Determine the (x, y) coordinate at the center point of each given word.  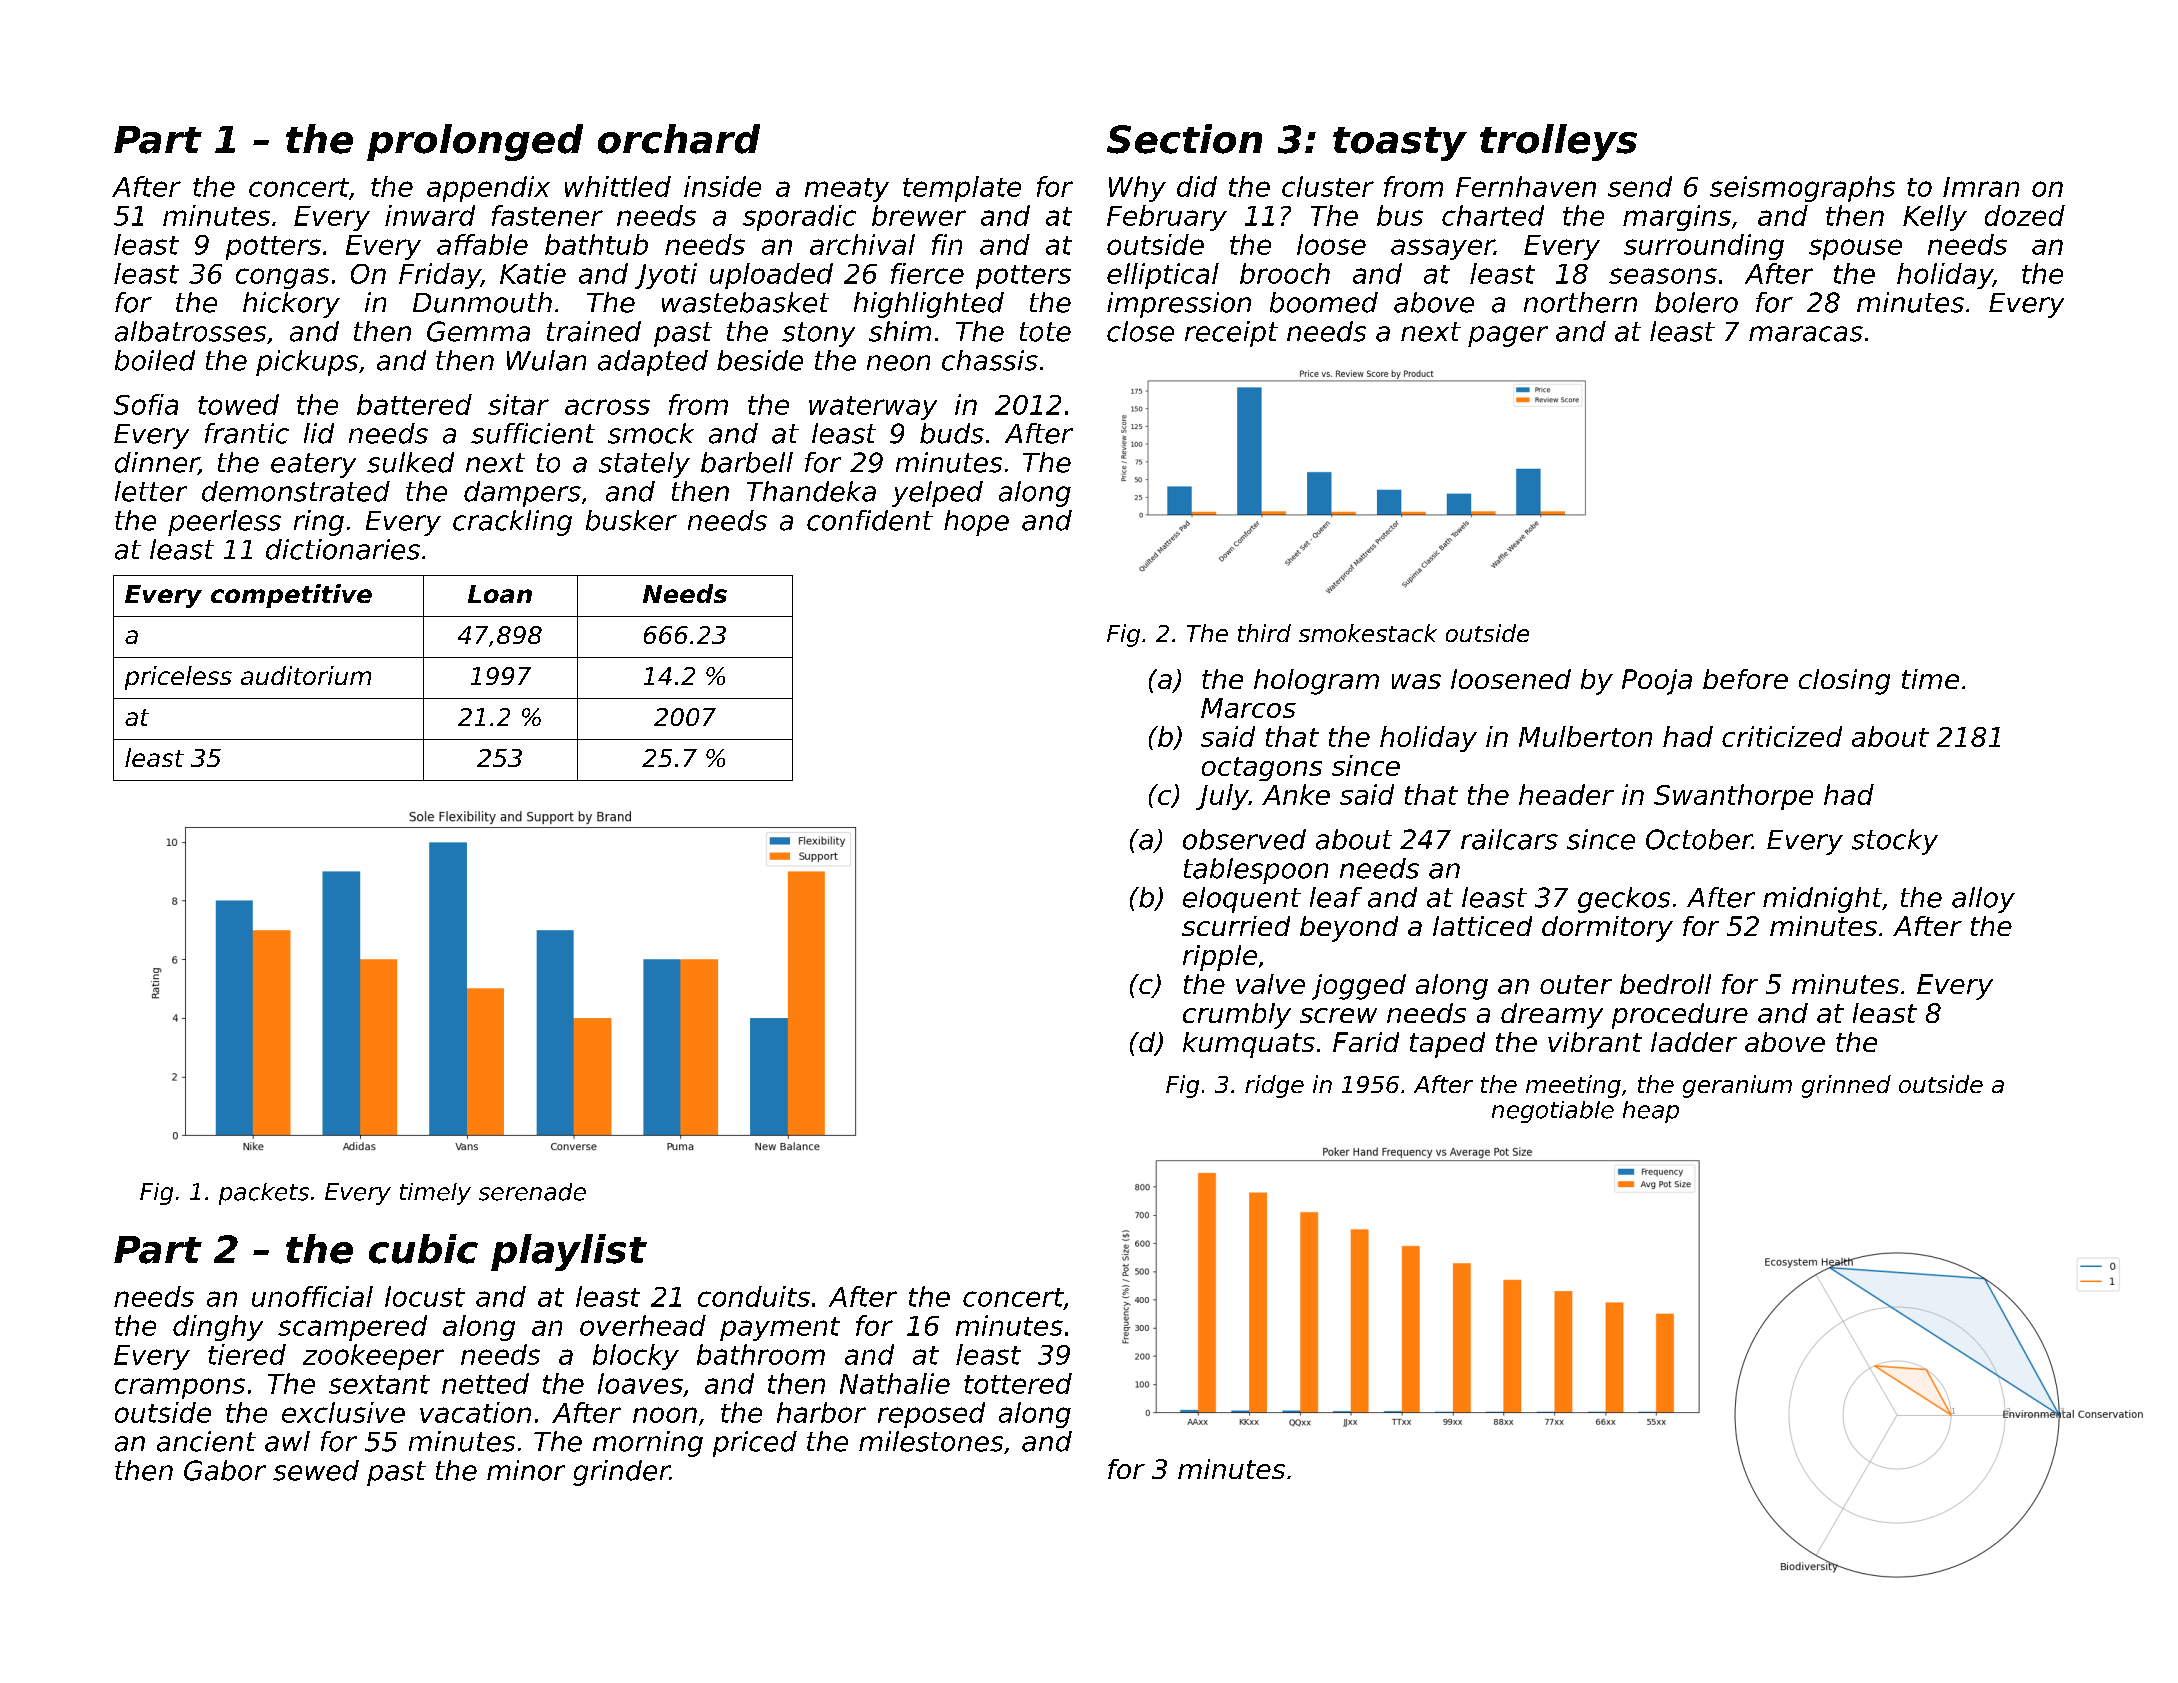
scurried (1236, 926)
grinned (1846, 1086)
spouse (1855, 249)
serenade (532, 1192)
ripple (1220, 958)
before (1745, 679)
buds (952, 433)
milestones (931, 1441)
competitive (291, 596)
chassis (990, 360)
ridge (1274, 1086)
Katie (533, 273)
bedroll (1665, 984)
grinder (621, 1473)
